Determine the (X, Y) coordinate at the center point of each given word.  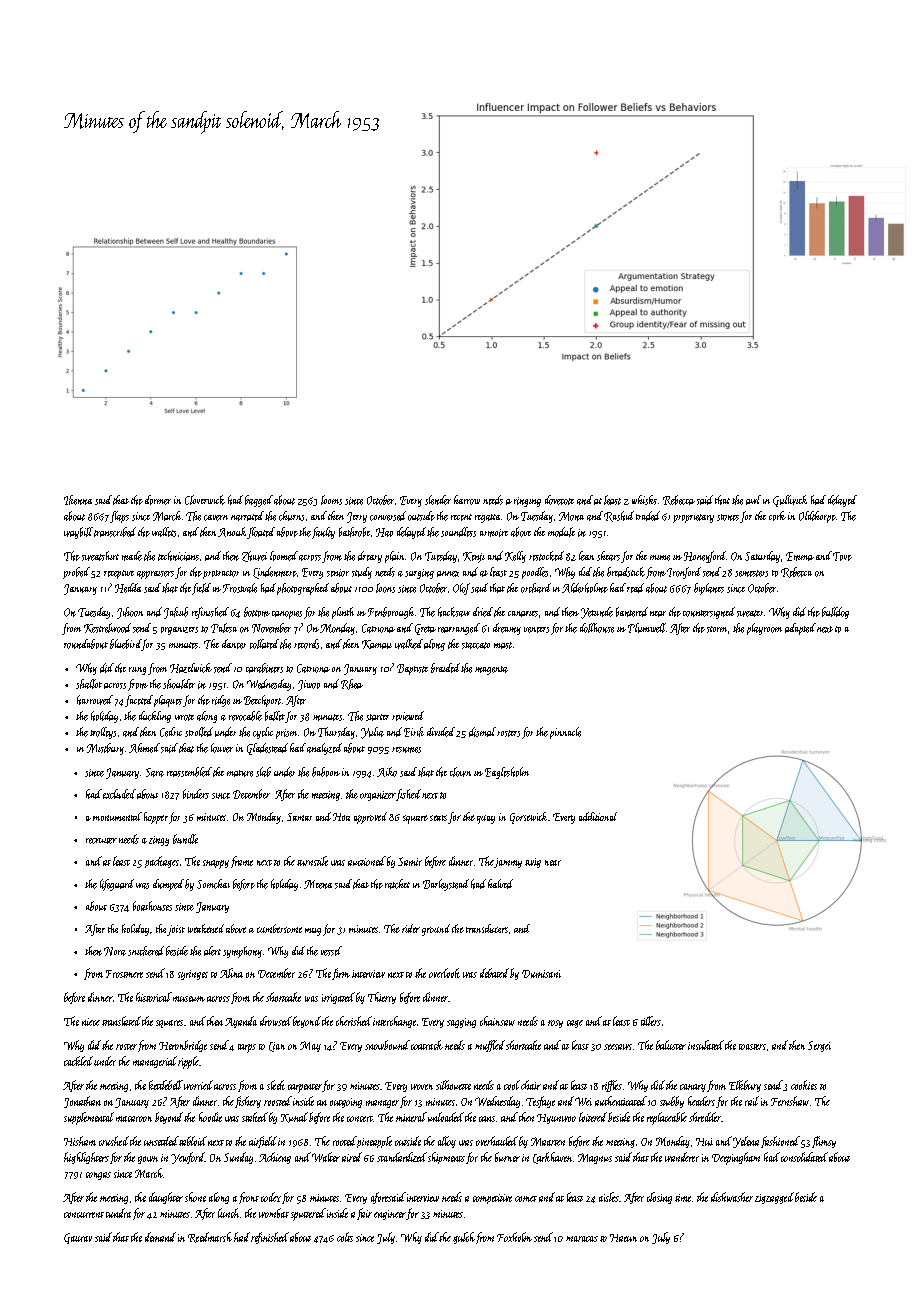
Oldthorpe (817, 517)
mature (240, 773)
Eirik (414, 732)
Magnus (595, 1158)
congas (98, 1176)
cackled (78, 1061)
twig (533, 863)
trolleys (103, 733)
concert (360, 1119)
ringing (527, 502)
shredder (705, 1117)
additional (598, 816)
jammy (508, 863)
